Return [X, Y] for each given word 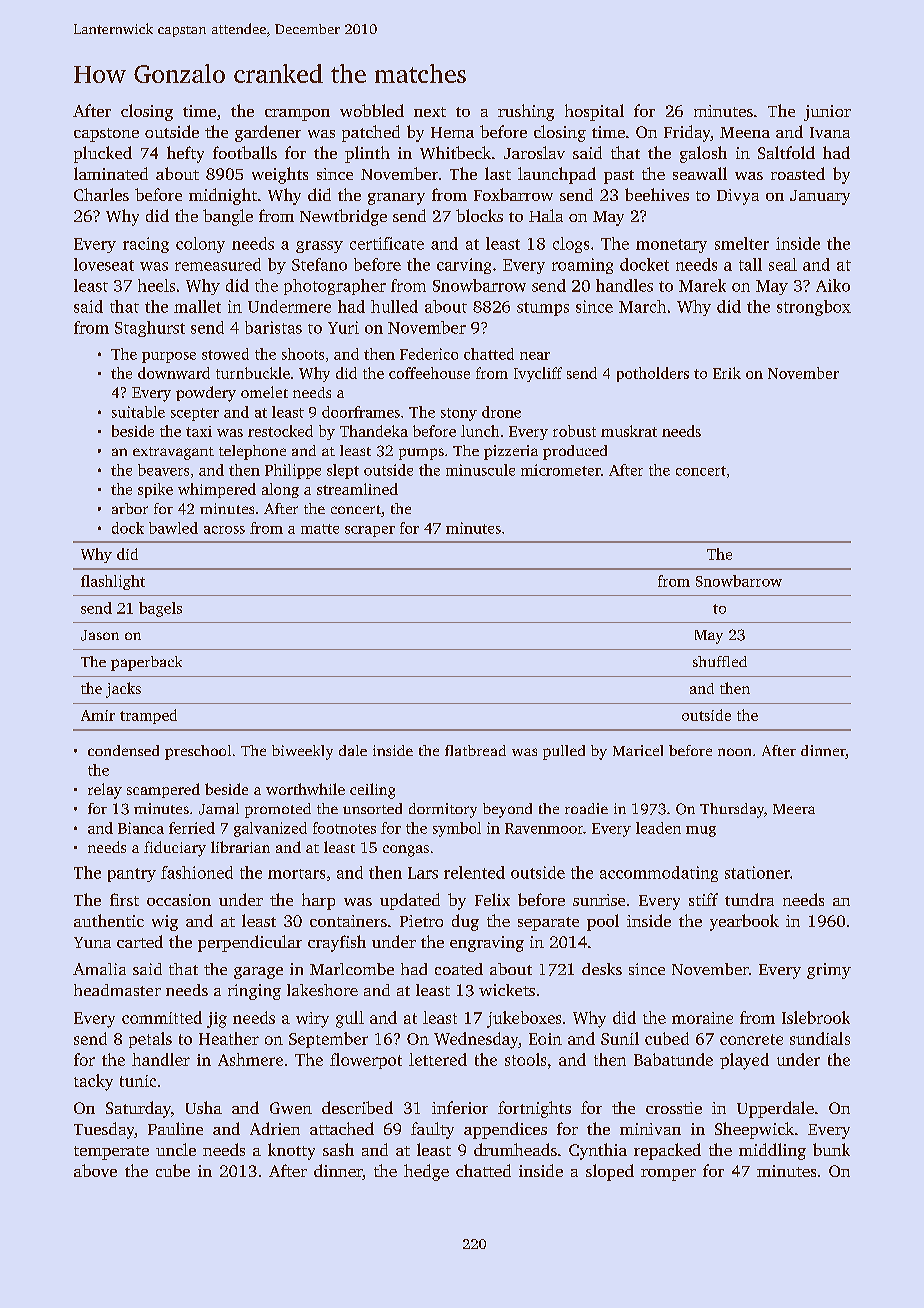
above [95, 1170]
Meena [745, 132]
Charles [101, 194]
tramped [148, 716]
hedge [426, 1172]
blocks [479, 215]
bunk [831, 1149]
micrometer [561, 470]
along [280, 490]
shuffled [720, 661]
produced [575, 452]
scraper [370, 531]
